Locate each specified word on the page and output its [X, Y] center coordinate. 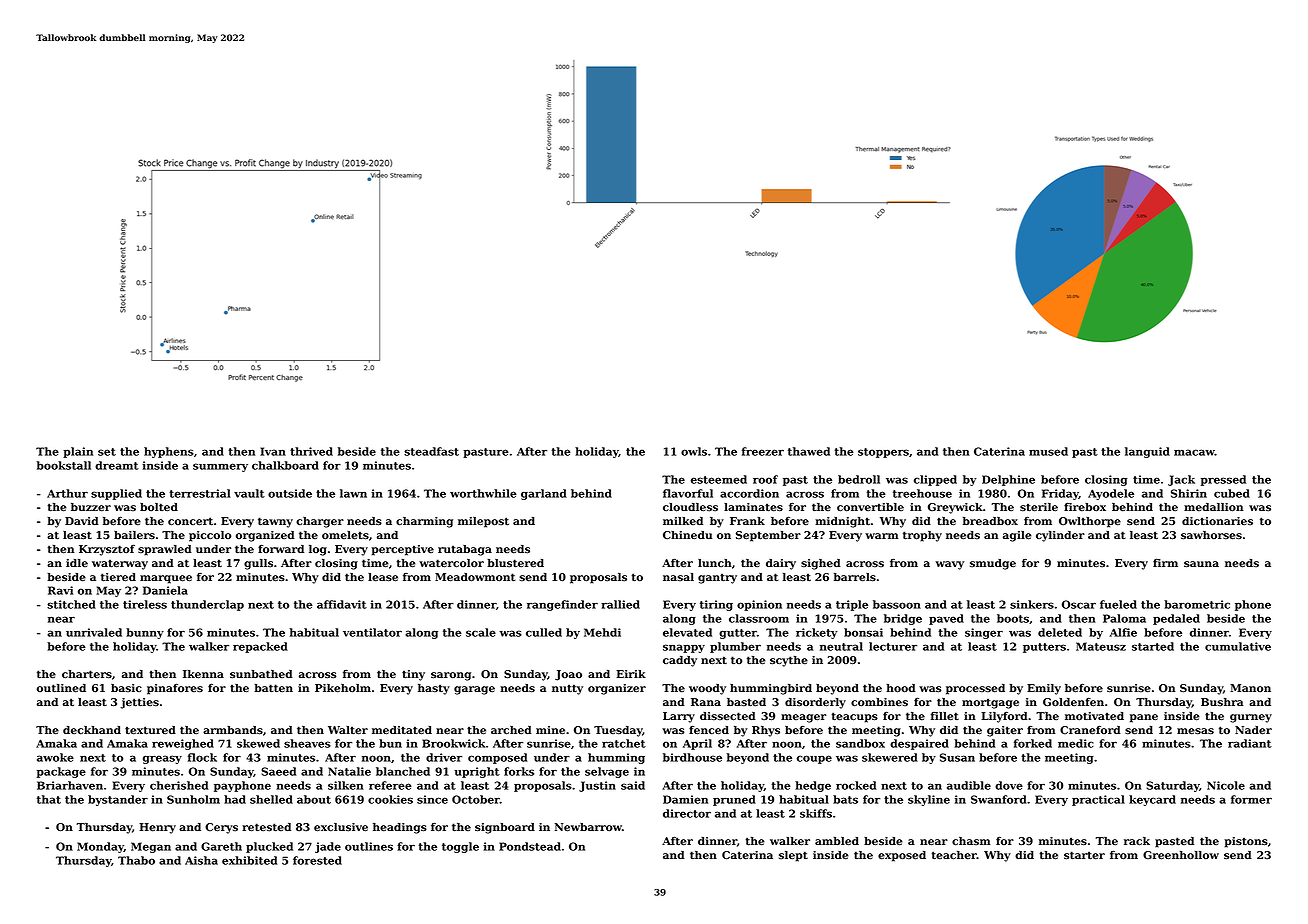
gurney [1251, 718]
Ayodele [1111, 494]
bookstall [64, 465]
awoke [55, 757]
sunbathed [261, 674]
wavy [950, 565]
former [1251, 799]
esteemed [719, 479]
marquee [166, 579]
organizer [617, 689]
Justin [597, 786]
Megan [151, 847]
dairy [781, 564]
